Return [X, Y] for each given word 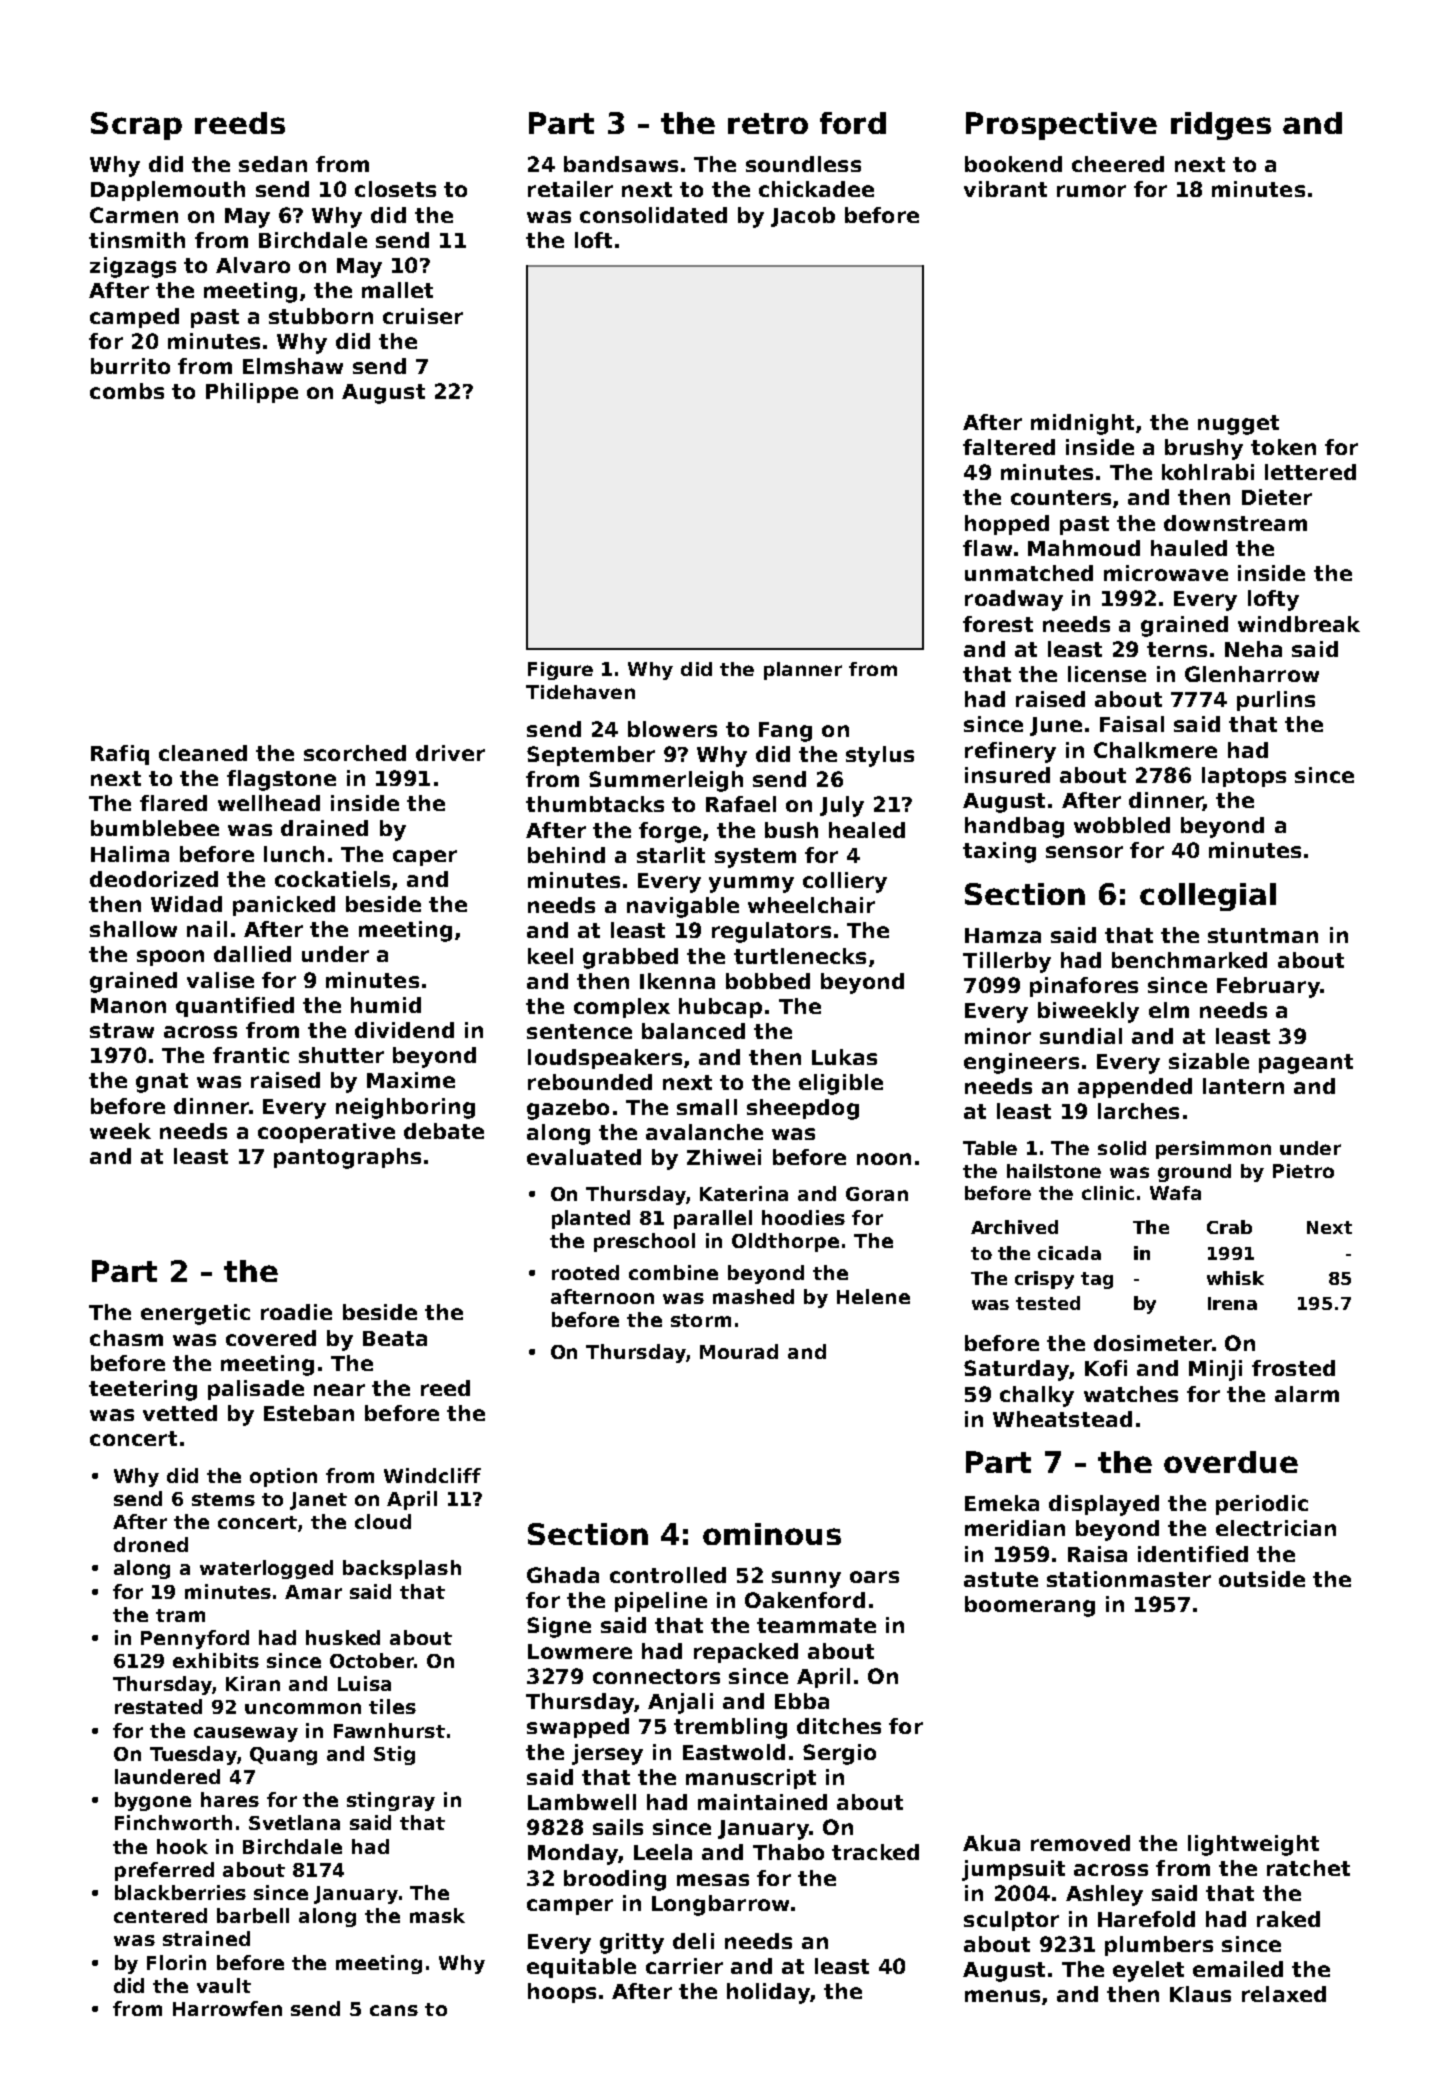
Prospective [1061, 126]
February [1268, 987]
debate [444, 1131]
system [755, 858]
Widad [186, 904]
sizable [1209, 1061]
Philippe [252, 393]
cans [394, 2010]
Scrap [136, 126]
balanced [693, 1031]
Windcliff [432, 1475]
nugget [1238, 425]
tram [180, 1615]
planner [803, 671]
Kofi [1106, 1368]
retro [768, 123]
